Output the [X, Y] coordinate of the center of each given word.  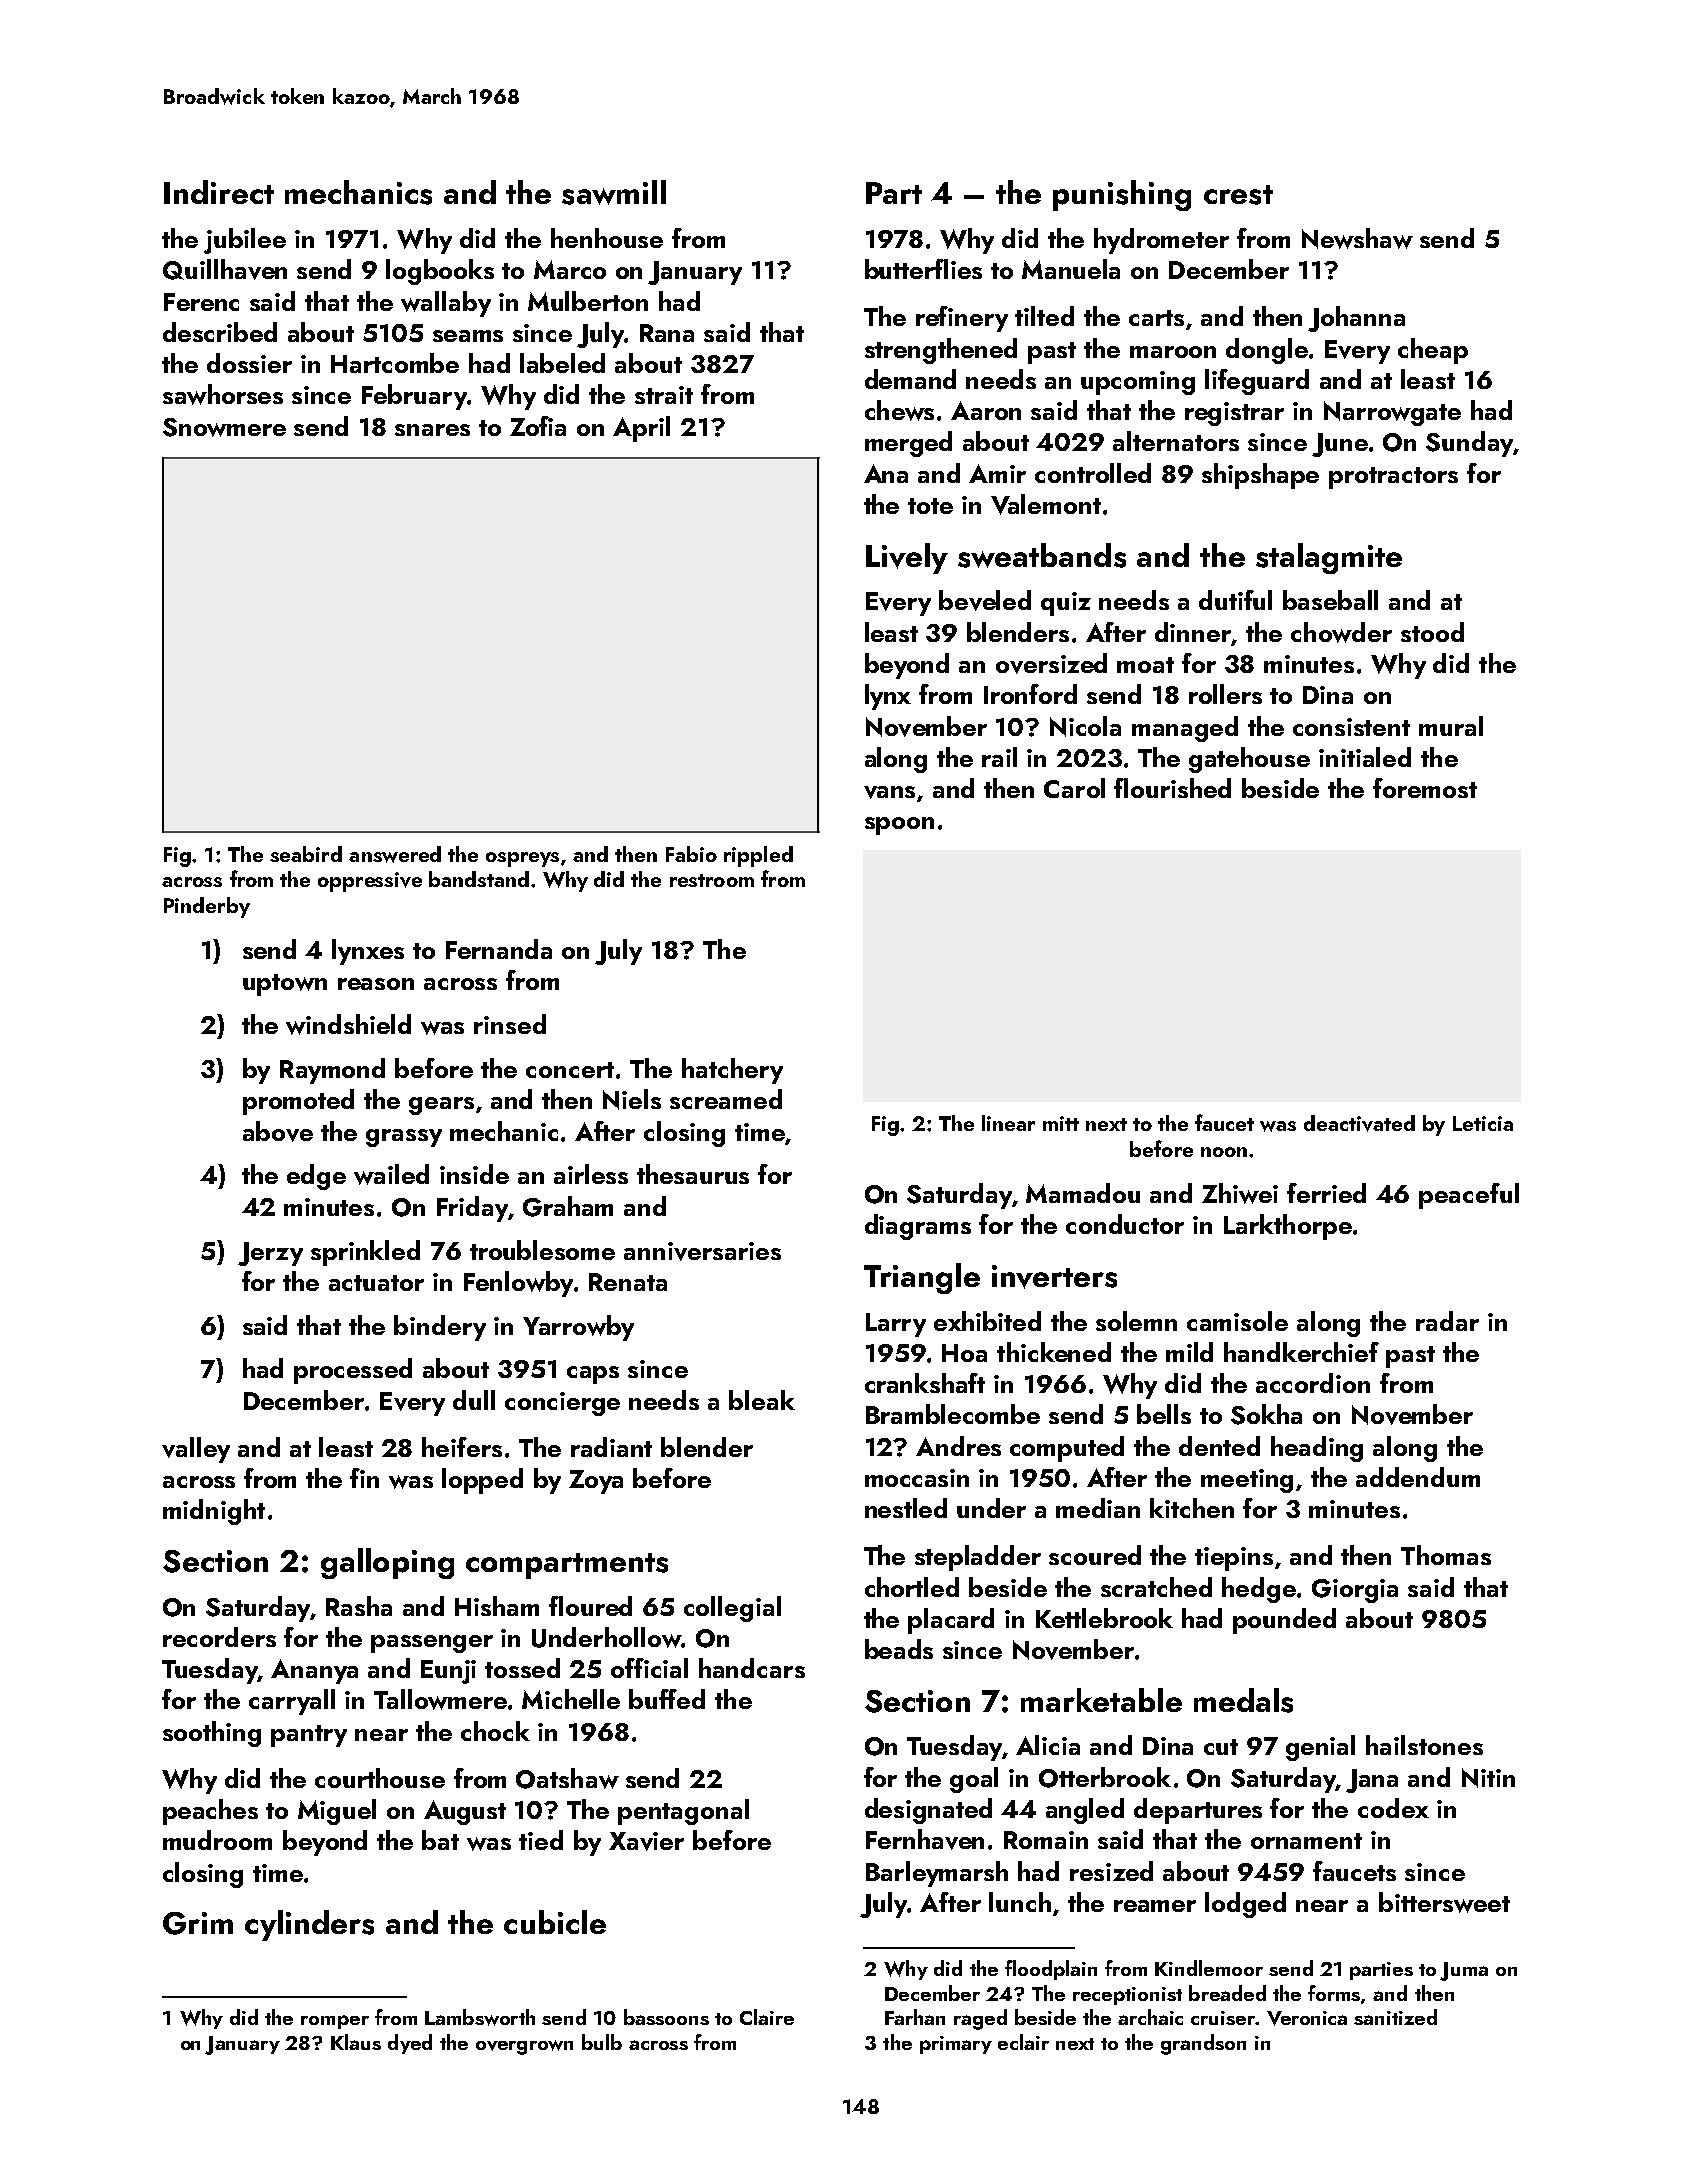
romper [335, 2022]
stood [1432, 632]
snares [432, 430]
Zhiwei [1240, 1193]
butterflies [923, 269]
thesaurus [693, 1174]
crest [1238, 195]
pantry [309, 1736]
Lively [907, 558]
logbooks [440, 272]
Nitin [1488, 1778]
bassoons [666, 2017]
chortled [912, 1587]
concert [570, 1070]
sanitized [1395, 2017]
